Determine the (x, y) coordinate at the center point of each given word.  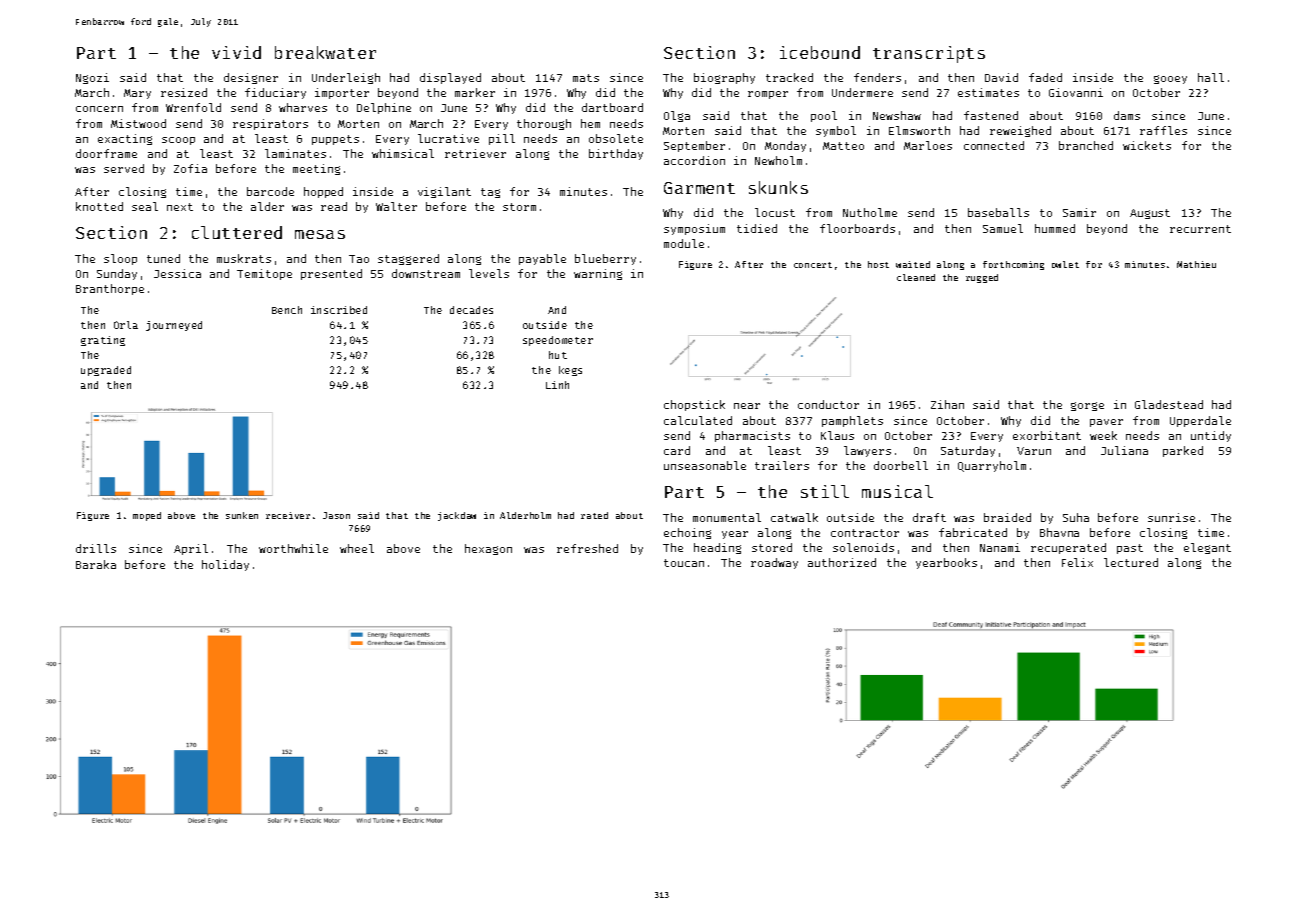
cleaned (916, 277)
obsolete (616, 138)
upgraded (106, 371)
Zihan (947, 404)
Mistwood (138, 123)
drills (96, 548)
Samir (1079, 212)
